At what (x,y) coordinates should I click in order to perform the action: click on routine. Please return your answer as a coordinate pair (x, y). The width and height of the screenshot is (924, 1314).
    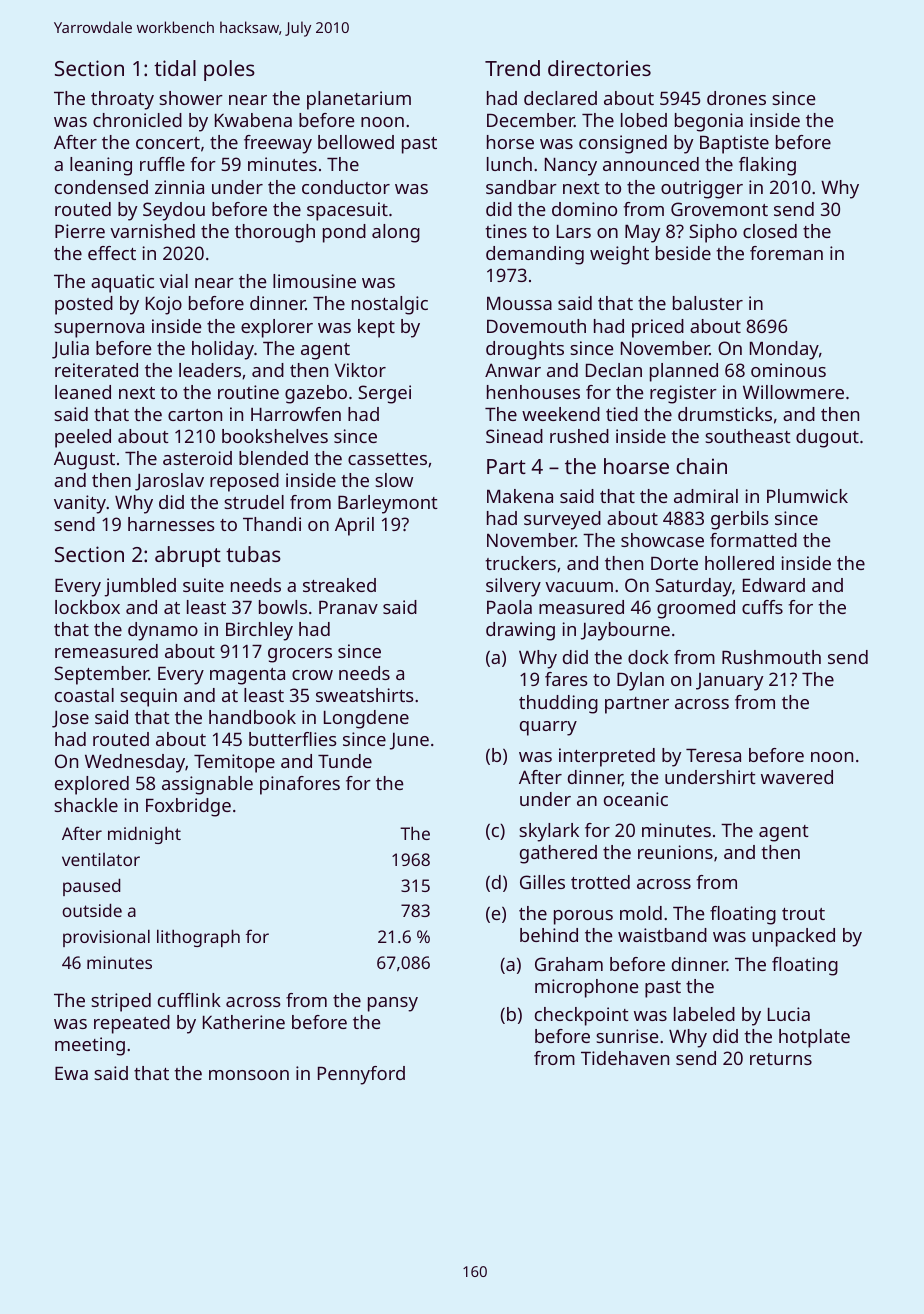
    Looking at the image, I should click on (248, 392).
